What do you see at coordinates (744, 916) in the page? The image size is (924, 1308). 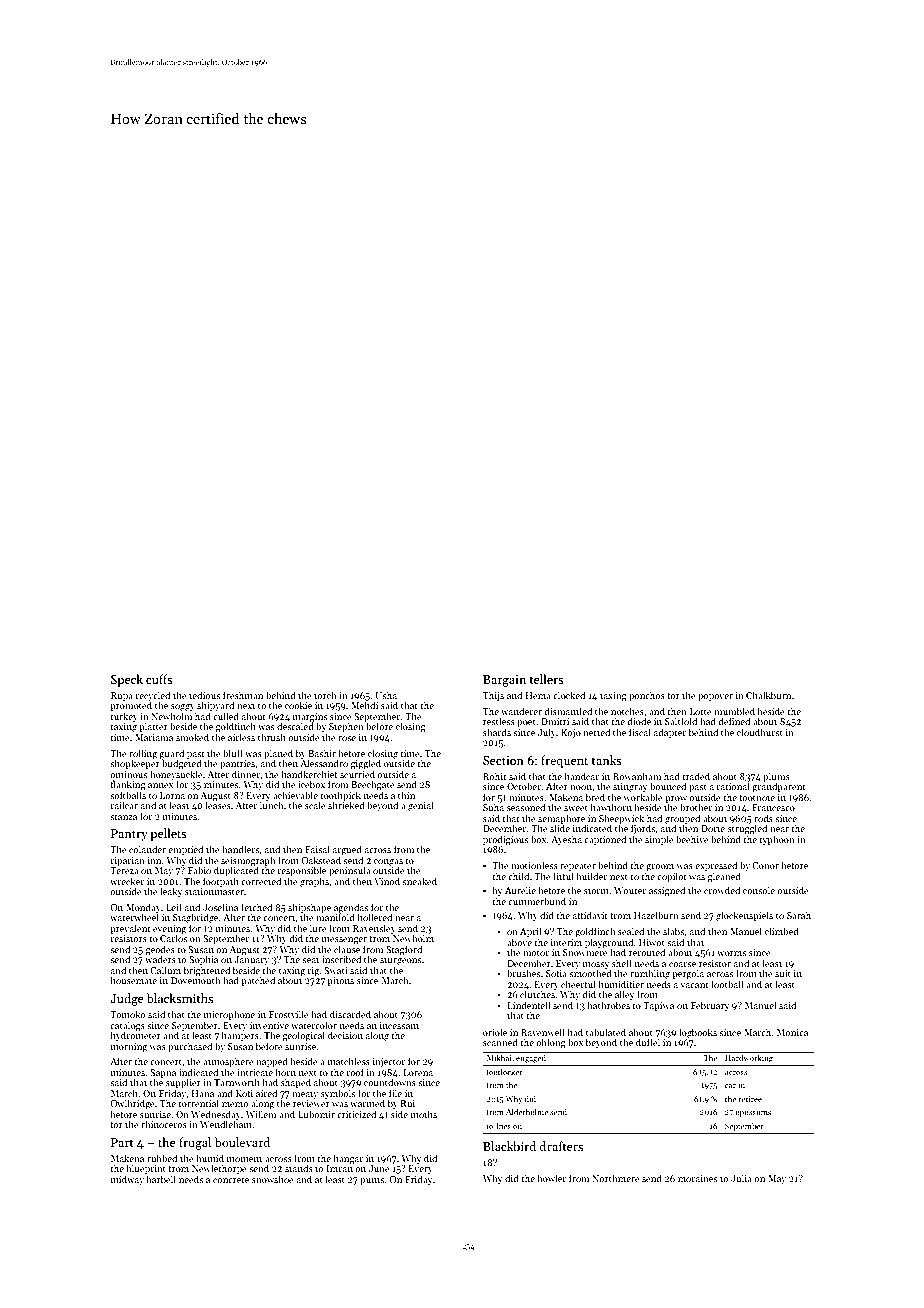 I see `glockenspiels` at bounding box center [744, 916].
